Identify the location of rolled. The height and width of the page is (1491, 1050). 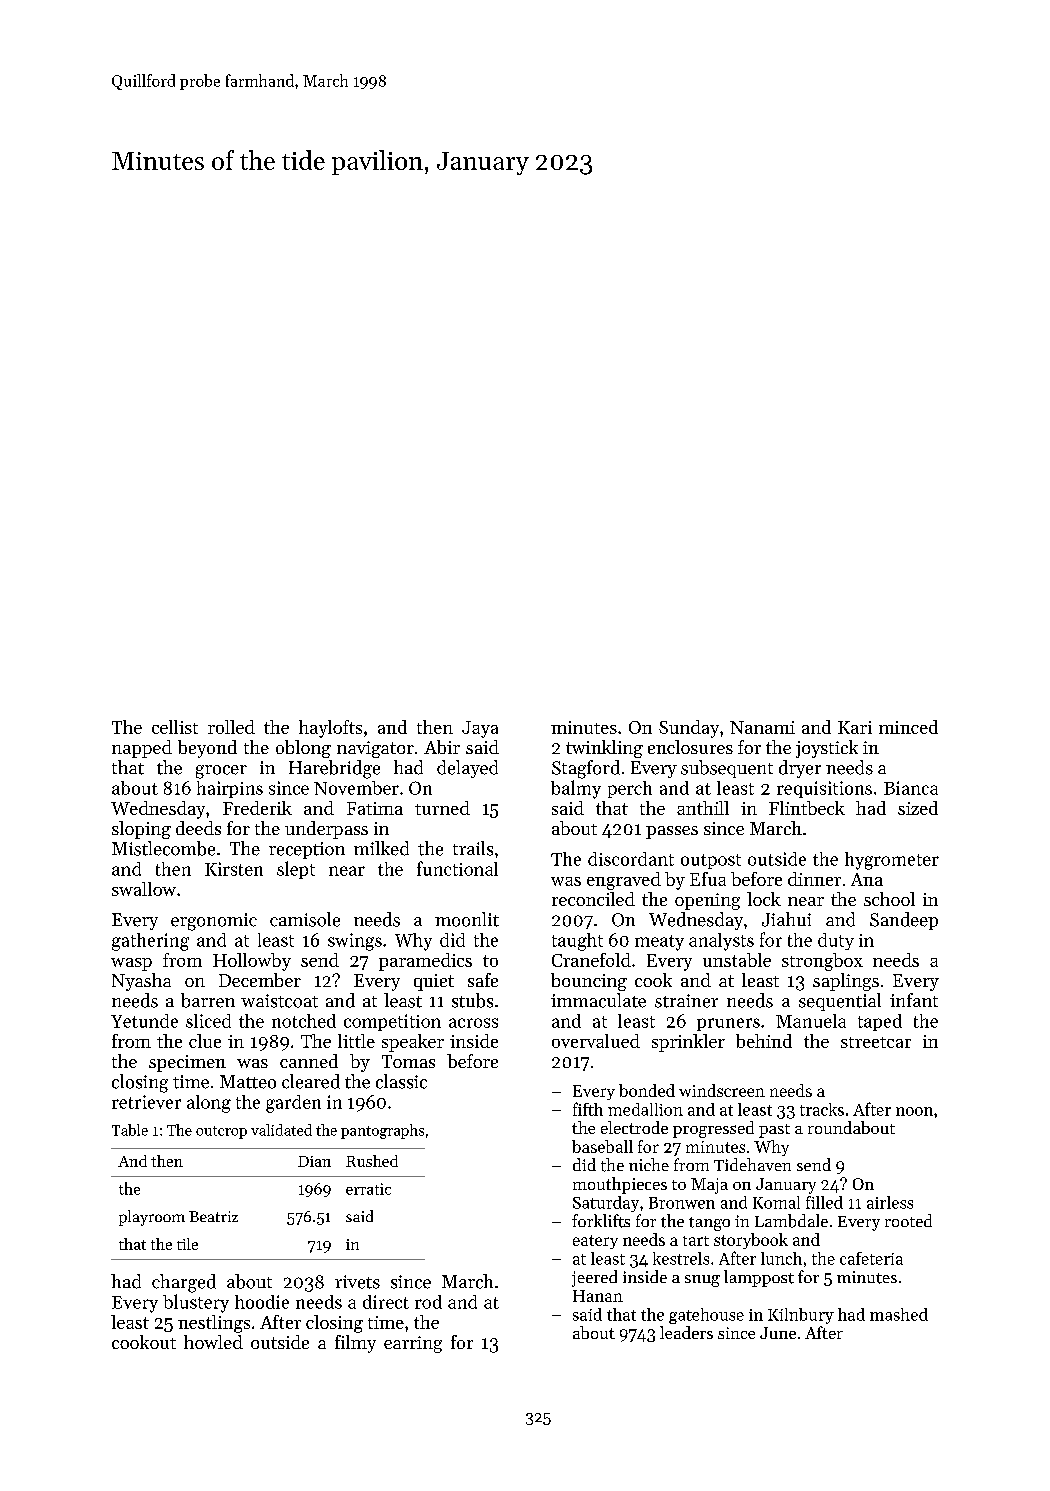
(231, 727).
